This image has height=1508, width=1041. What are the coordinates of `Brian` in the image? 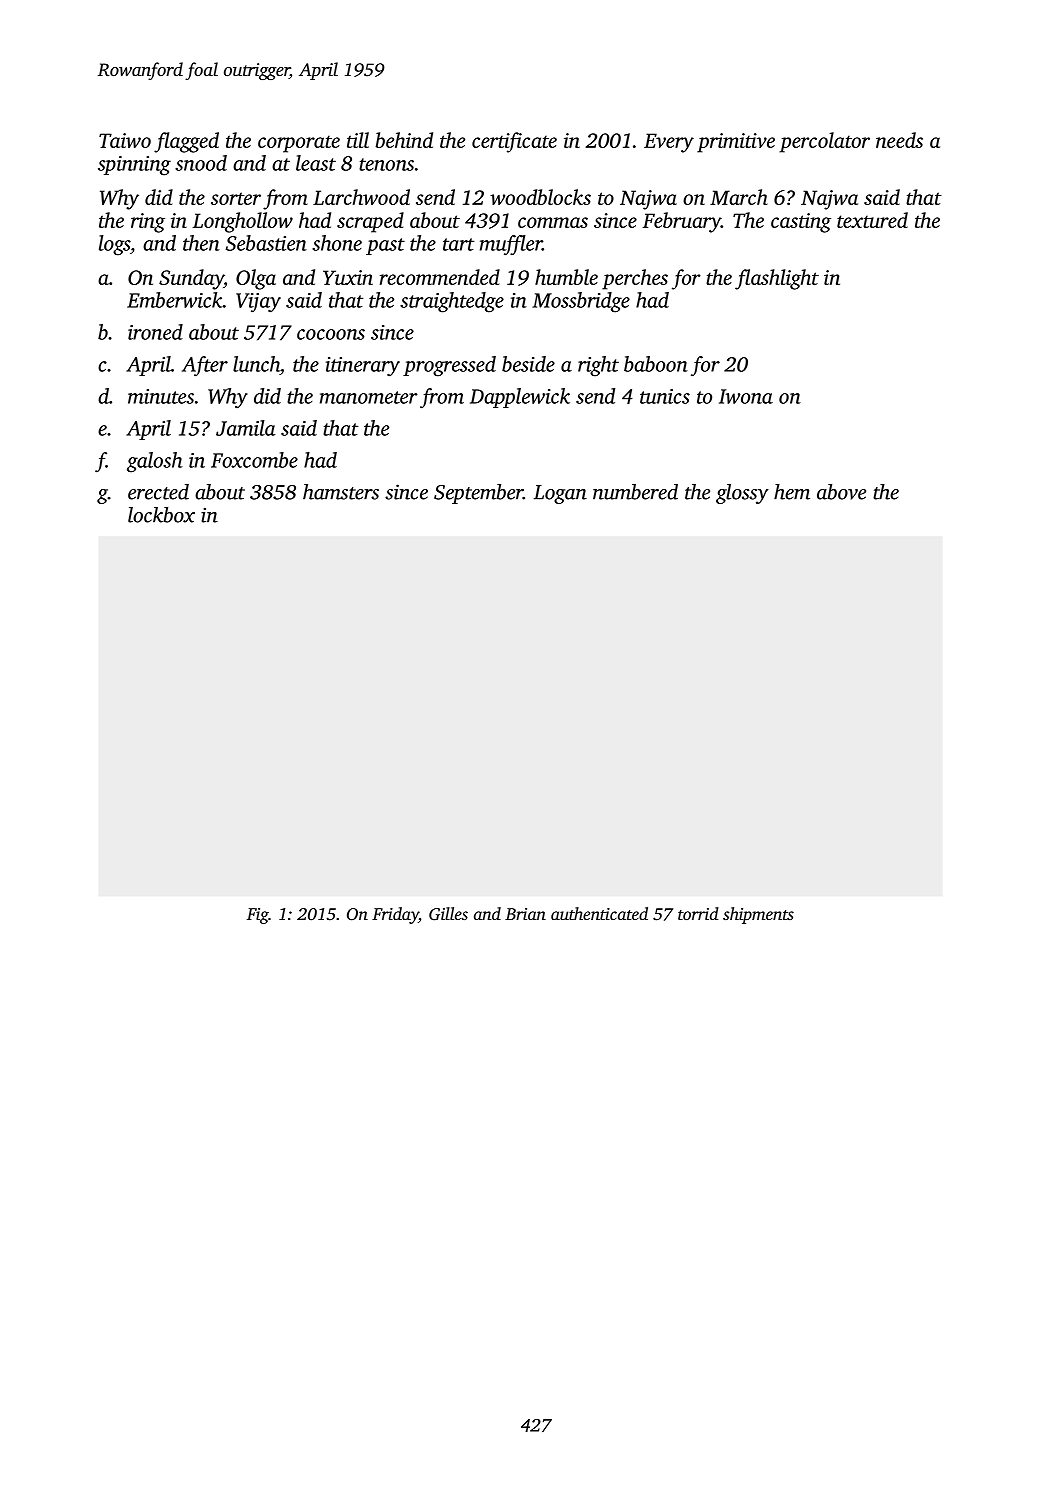 It's located at (525, 914).
